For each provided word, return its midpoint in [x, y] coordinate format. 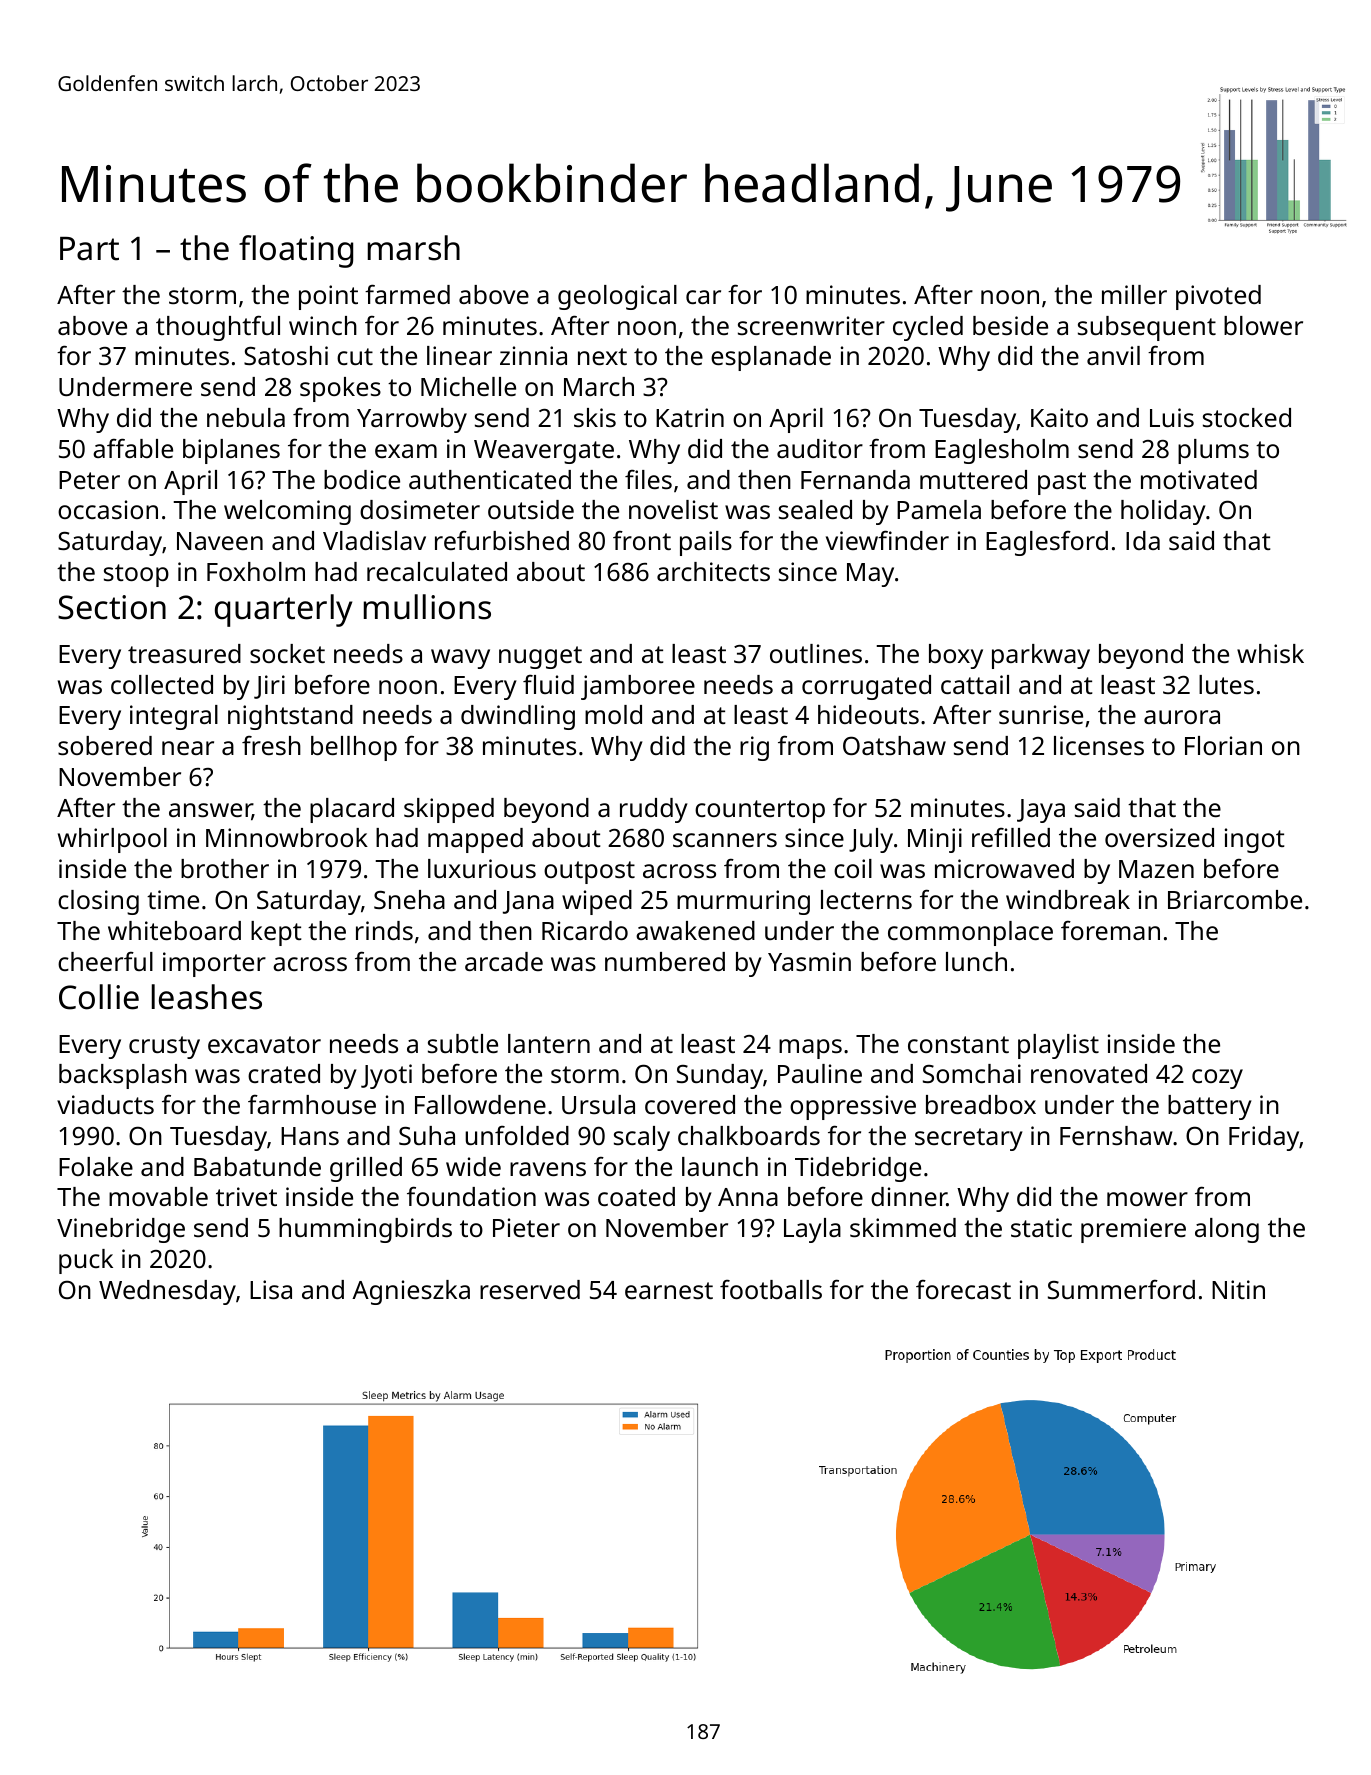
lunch [976, 961]
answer [210, 811]
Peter [89, 480]
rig [754, 748]
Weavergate [544, 452]
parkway [1041, 656]
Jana [528, 902]
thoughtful [218, 328]
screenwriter [811, 325]
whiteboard [174, 930]
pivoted [1218, 297]
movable [158, 1196]
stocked [1247, 417]
